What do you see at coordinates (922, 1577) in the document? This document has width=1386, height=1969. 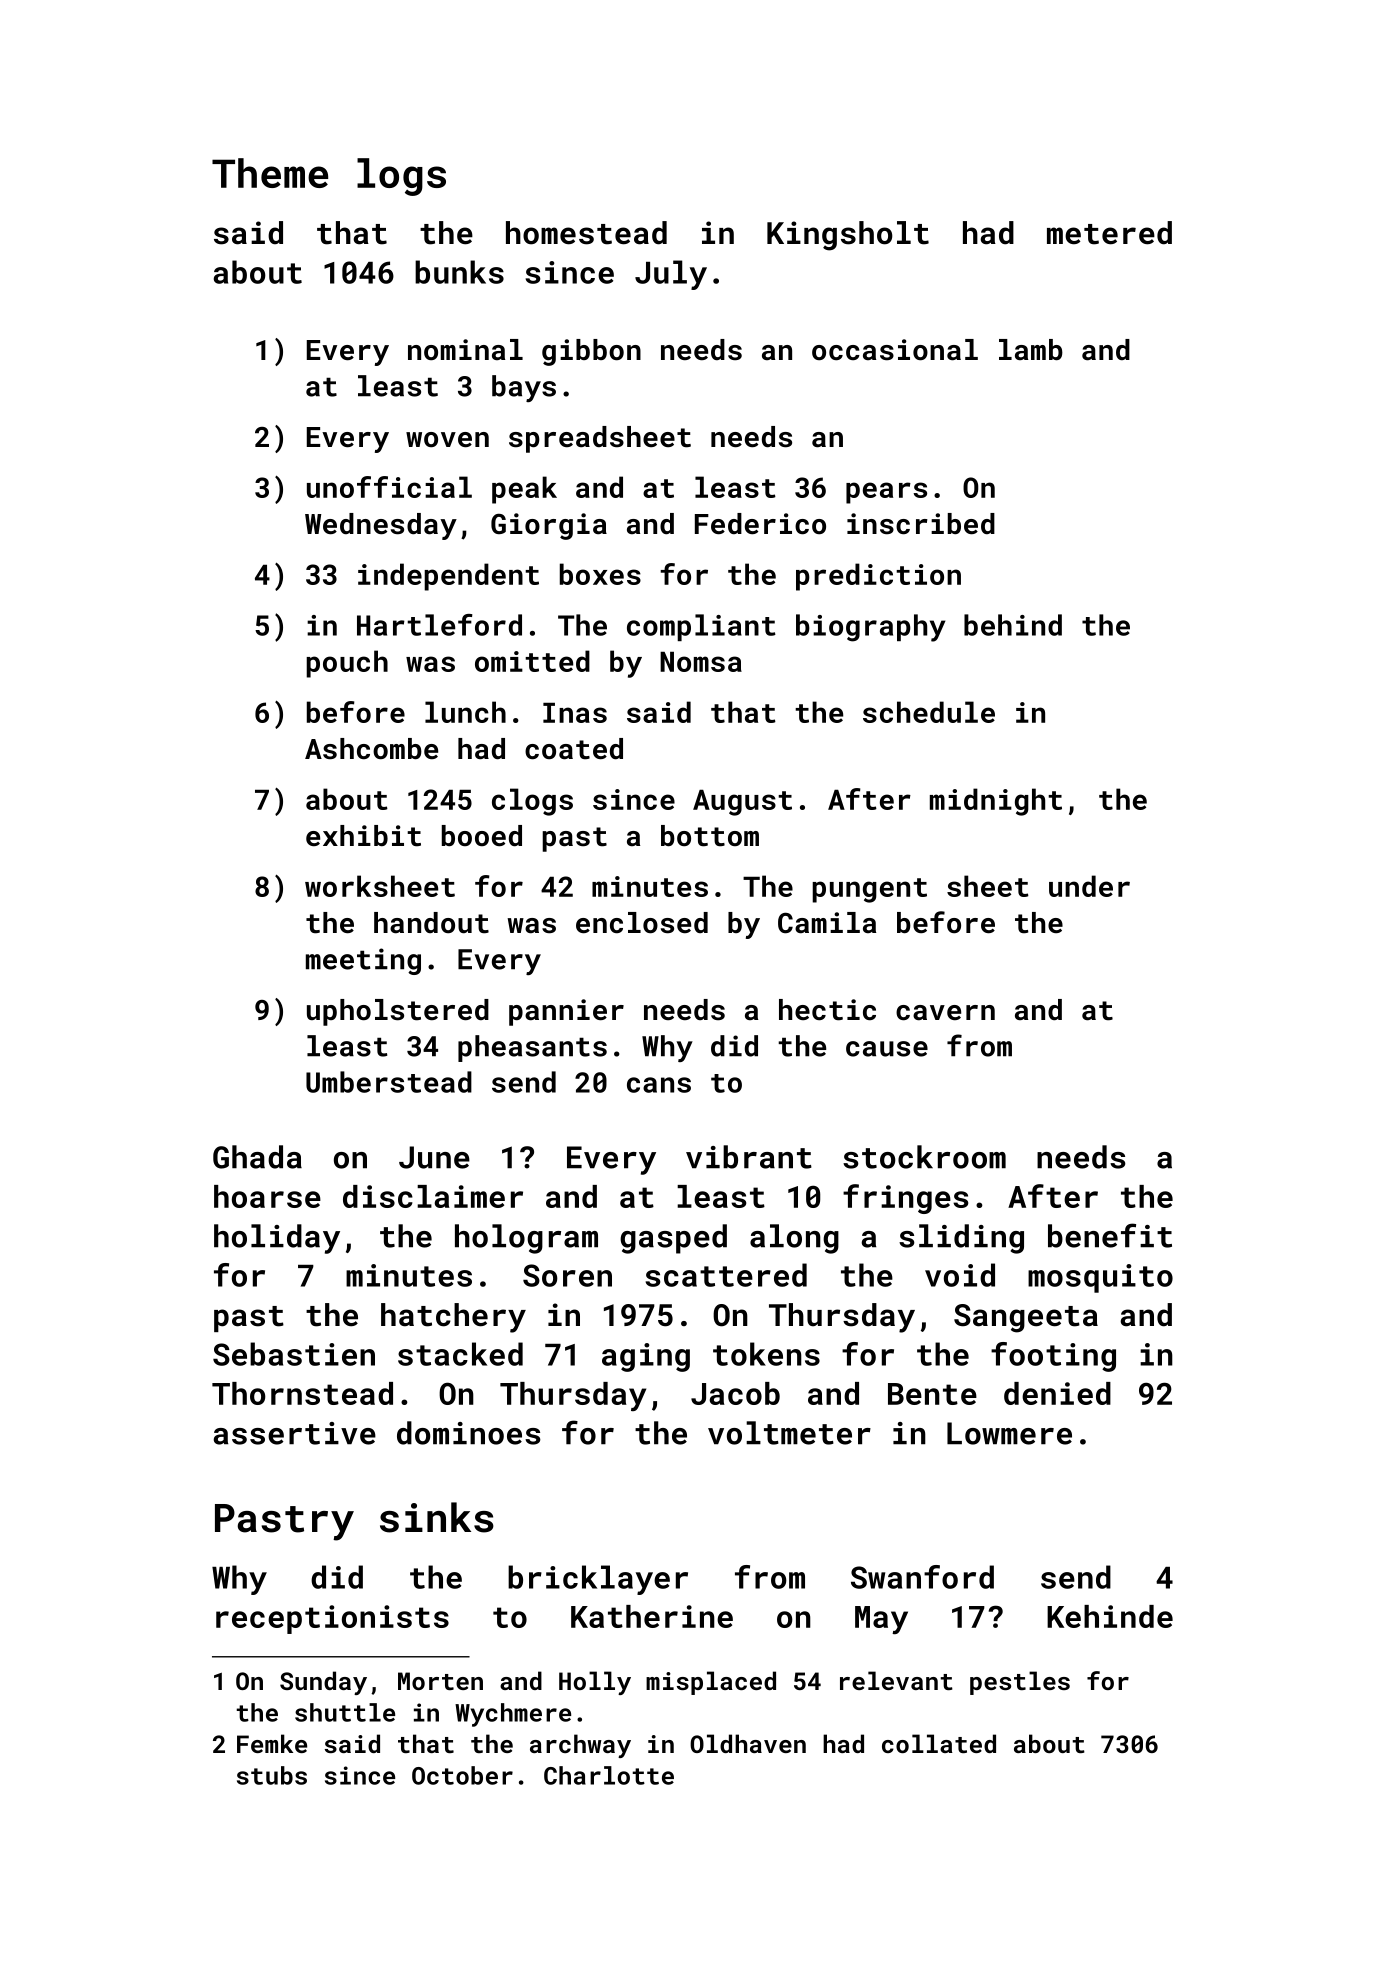 I see `Swanford` at bounding box center [922, 1577].
